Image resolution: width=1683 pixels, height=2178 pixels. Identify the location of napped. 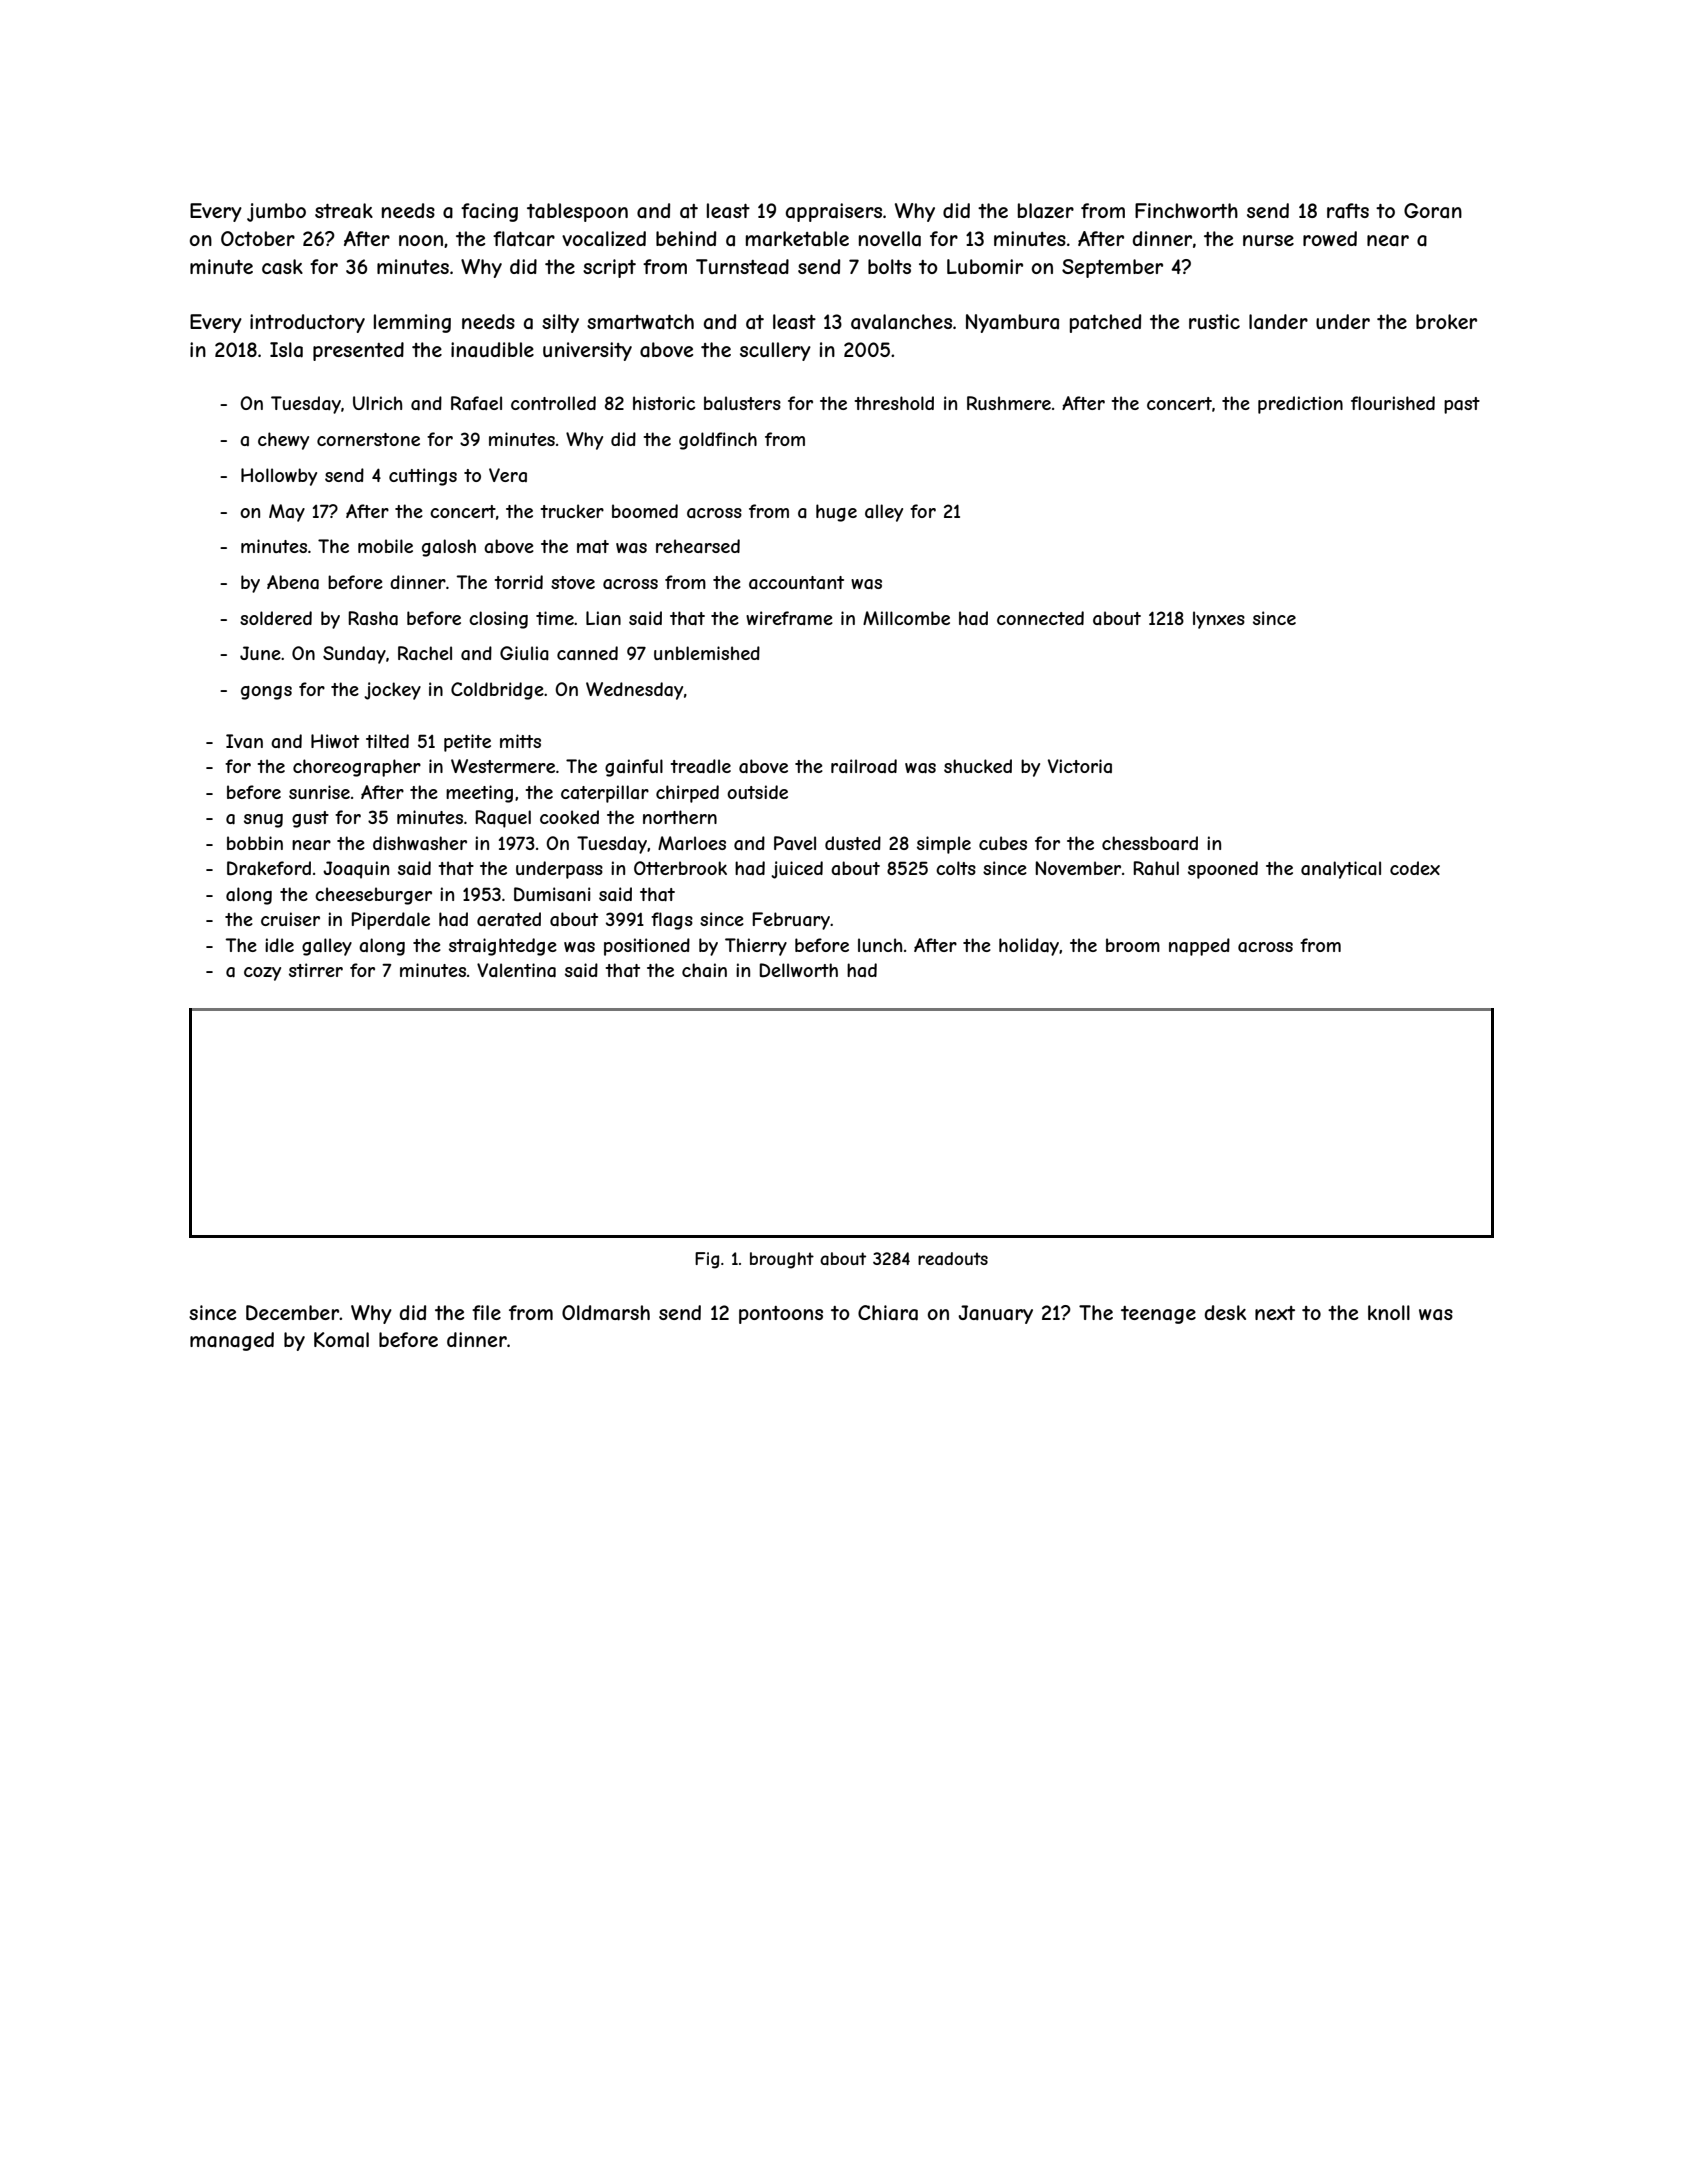
(1199, 947).
